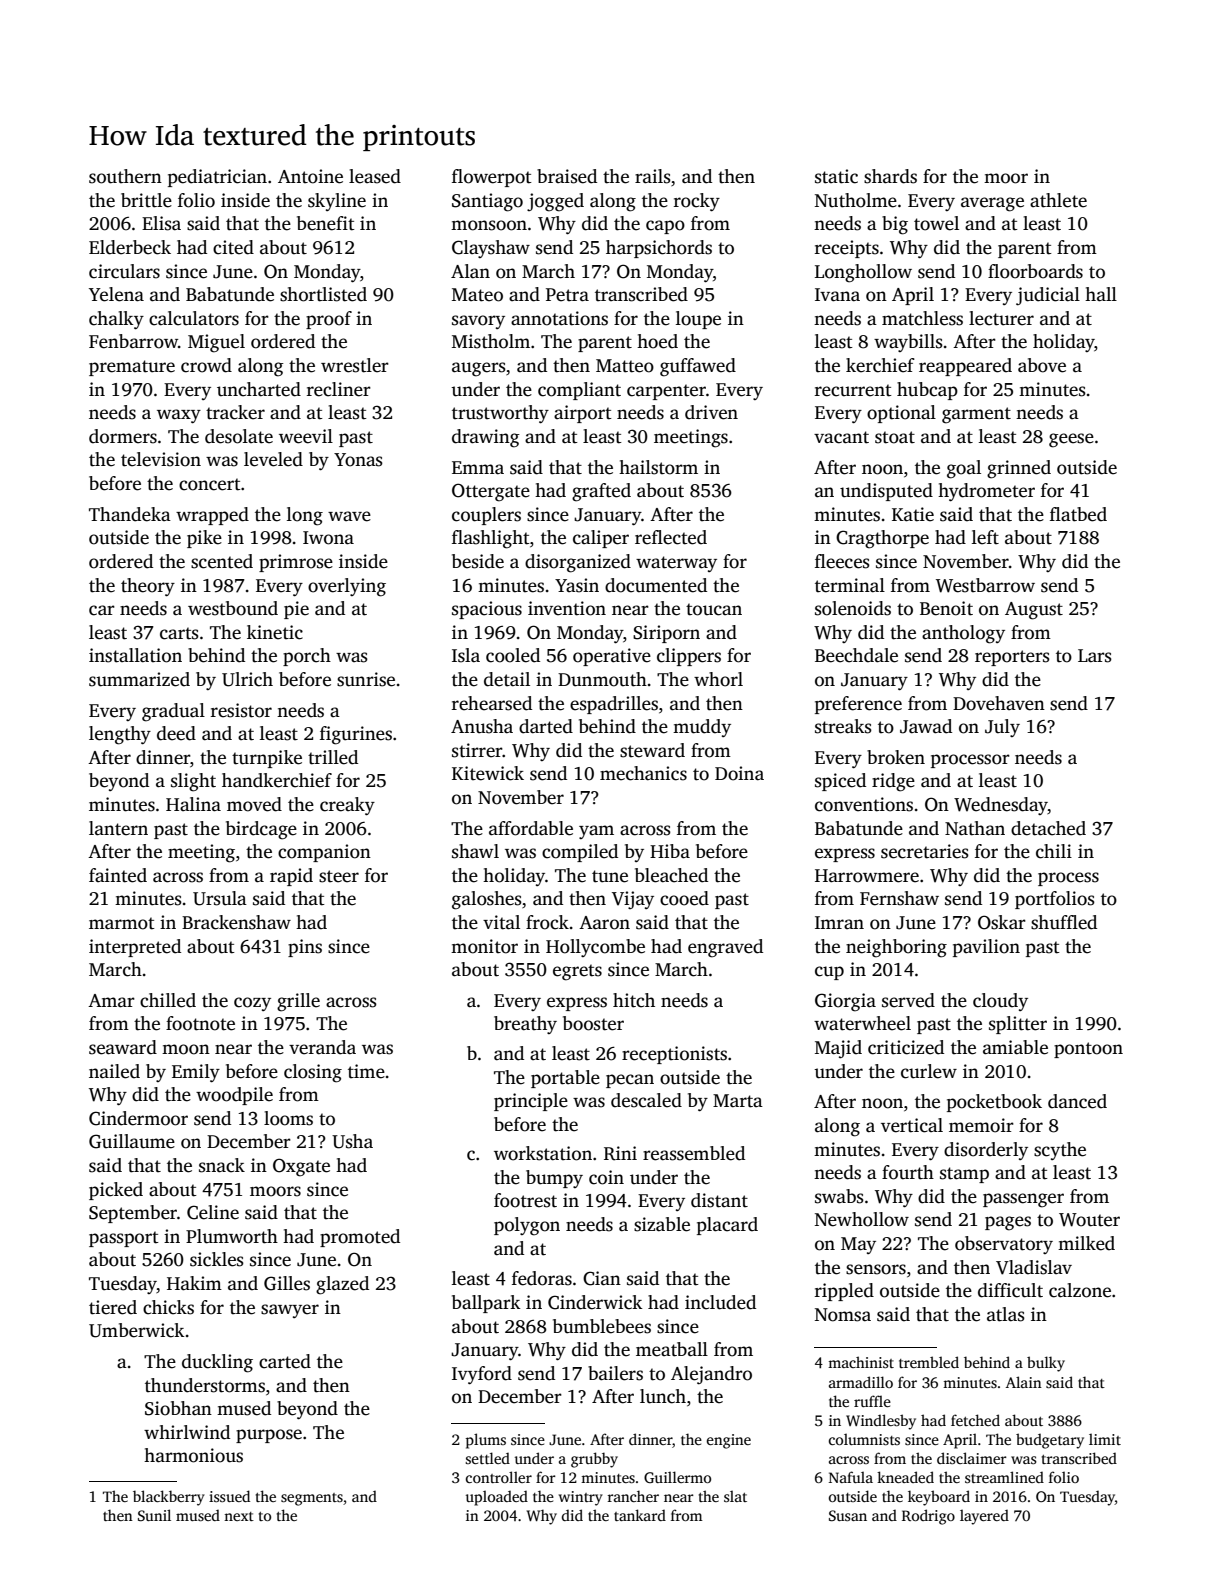  I want to click on Yelena, so click(116, 294).
